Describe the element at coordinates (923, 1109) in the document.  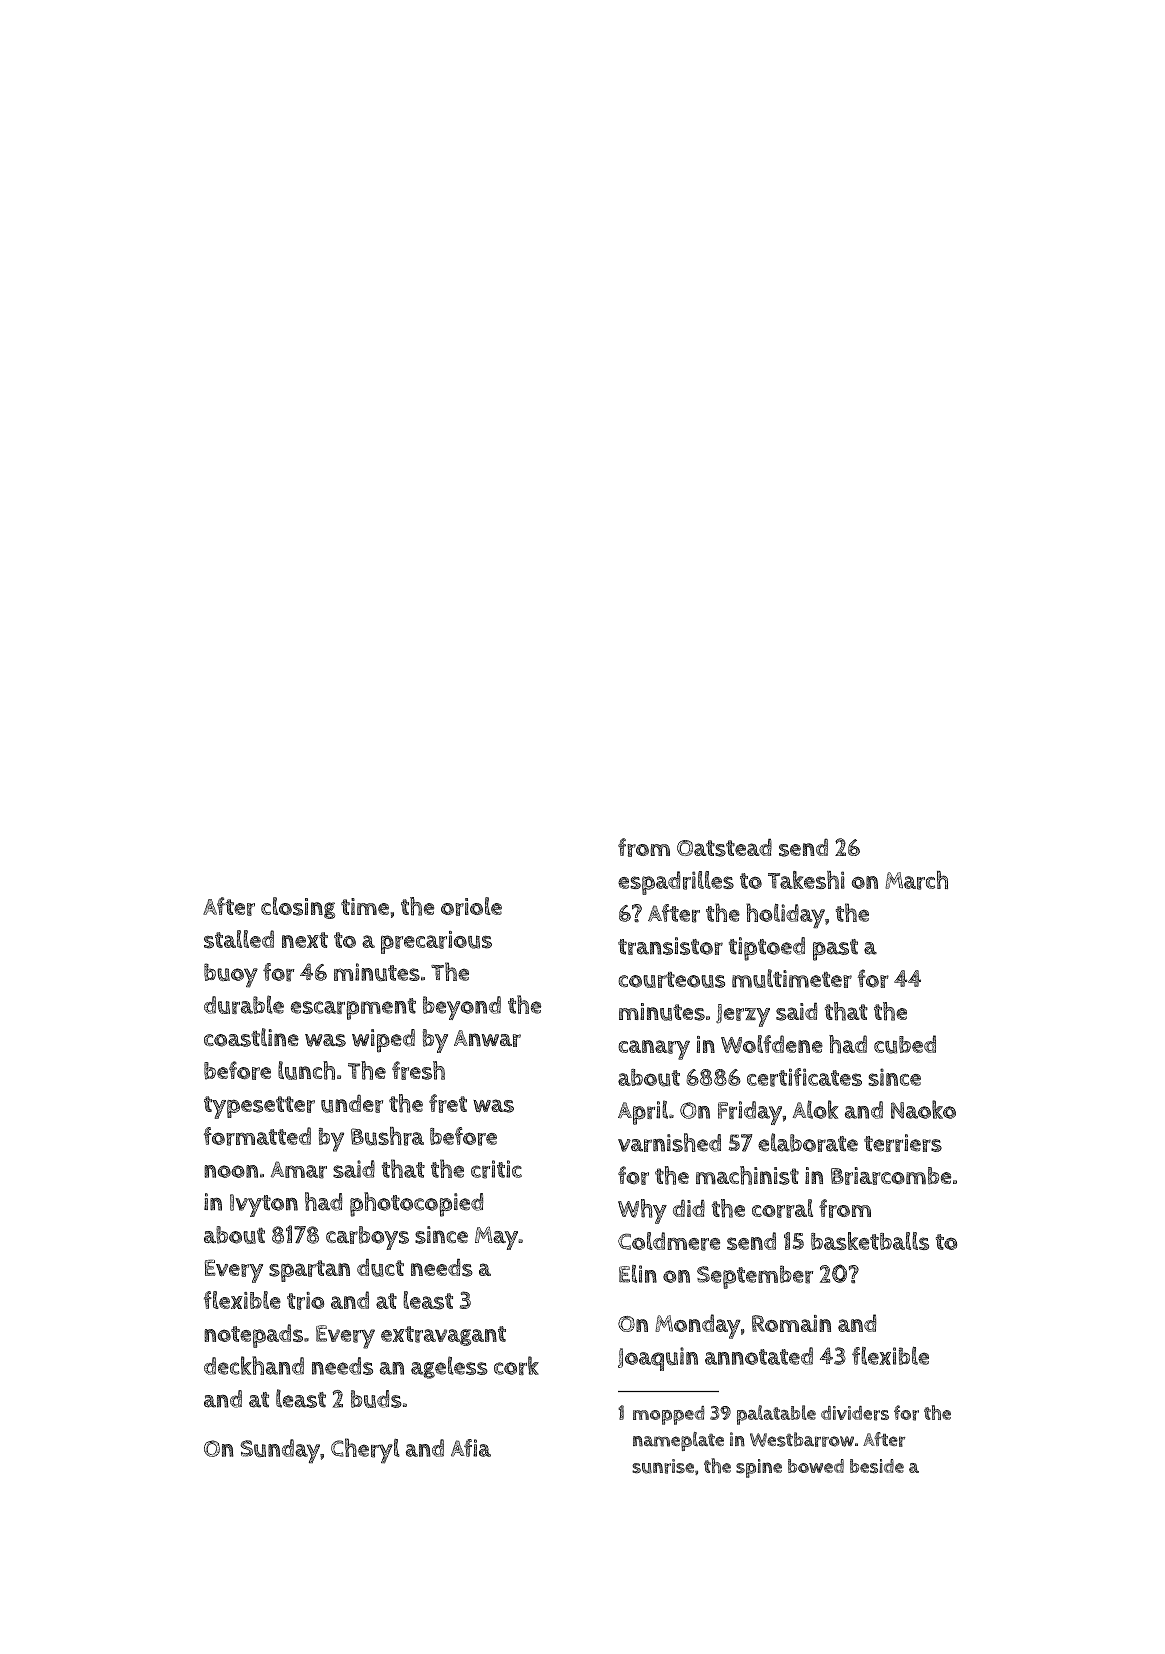
I see `Naoko` at that location.
